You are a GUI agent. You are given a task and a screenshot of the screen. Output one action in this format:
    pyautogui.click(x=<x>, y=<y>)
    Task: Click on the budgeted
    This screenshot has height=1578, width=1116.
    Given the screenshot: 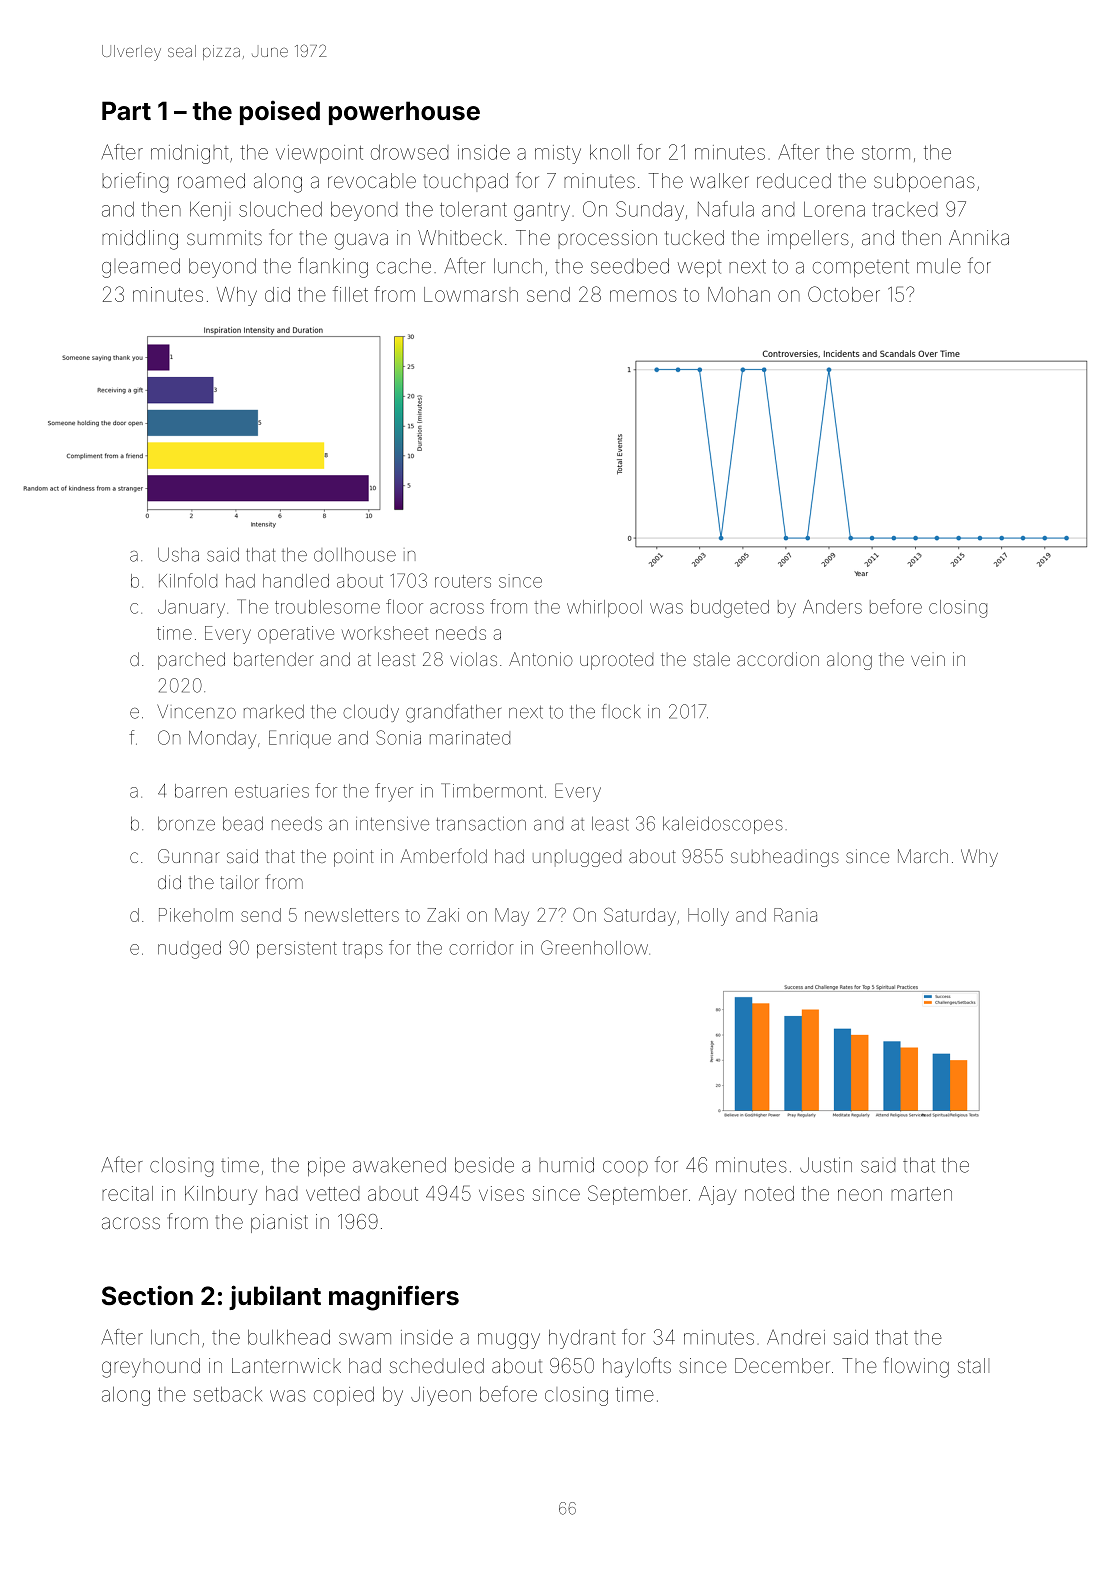 What is the action you would take?
    pyautogui.click(x=730, y=609)
